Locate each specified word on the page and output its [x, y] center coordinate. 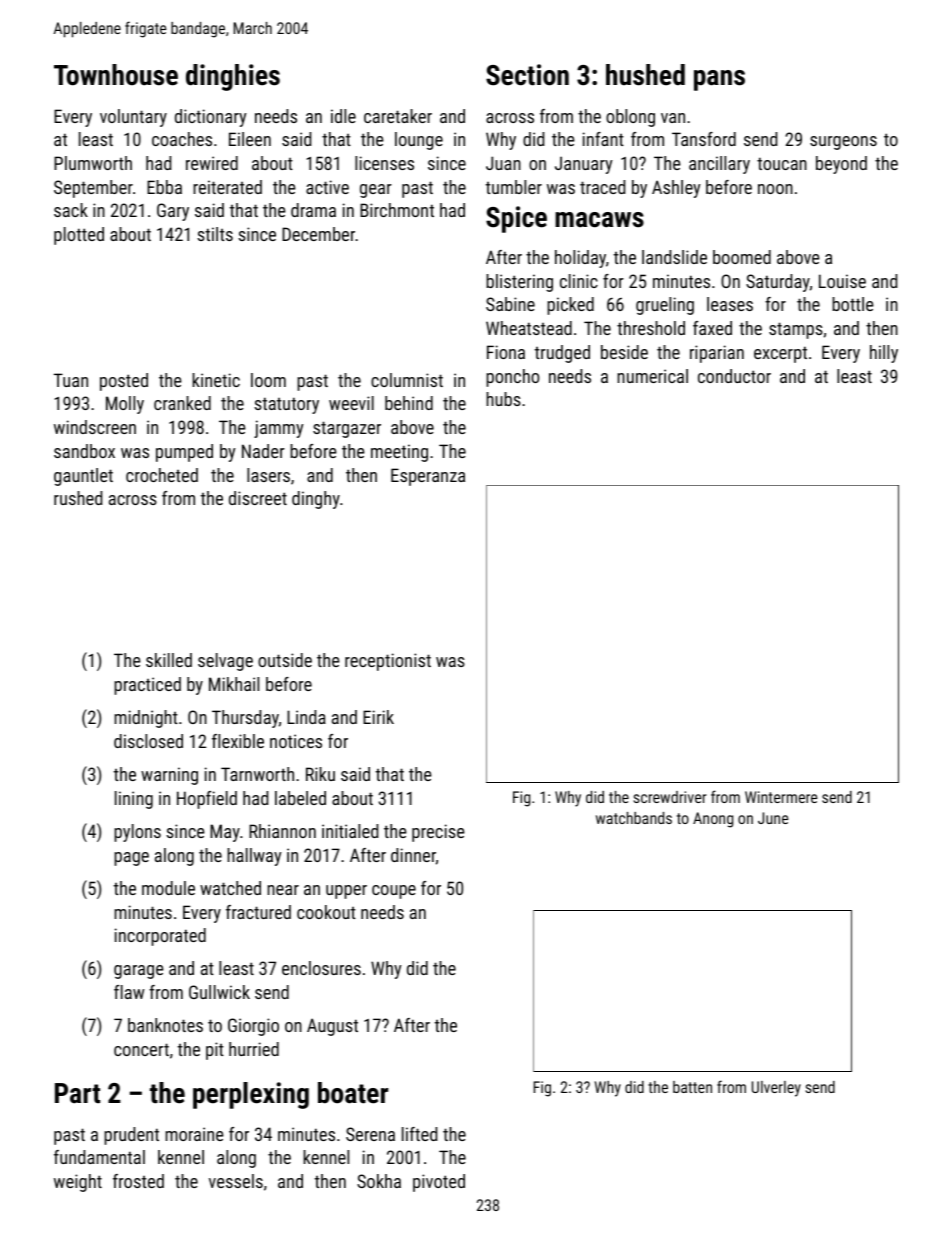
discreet [258, 498]
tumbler [514, 187]
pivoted [439, 1183]
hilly [884, 354]
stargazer [347, 429]
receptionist [388, 662]
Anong [713, 820]
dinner [413, 855]
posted [124, 382]
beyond [841, 165]
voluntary [133, 118]
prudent [131, 1136]
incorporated [160, 937]
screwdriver [670, 797]
